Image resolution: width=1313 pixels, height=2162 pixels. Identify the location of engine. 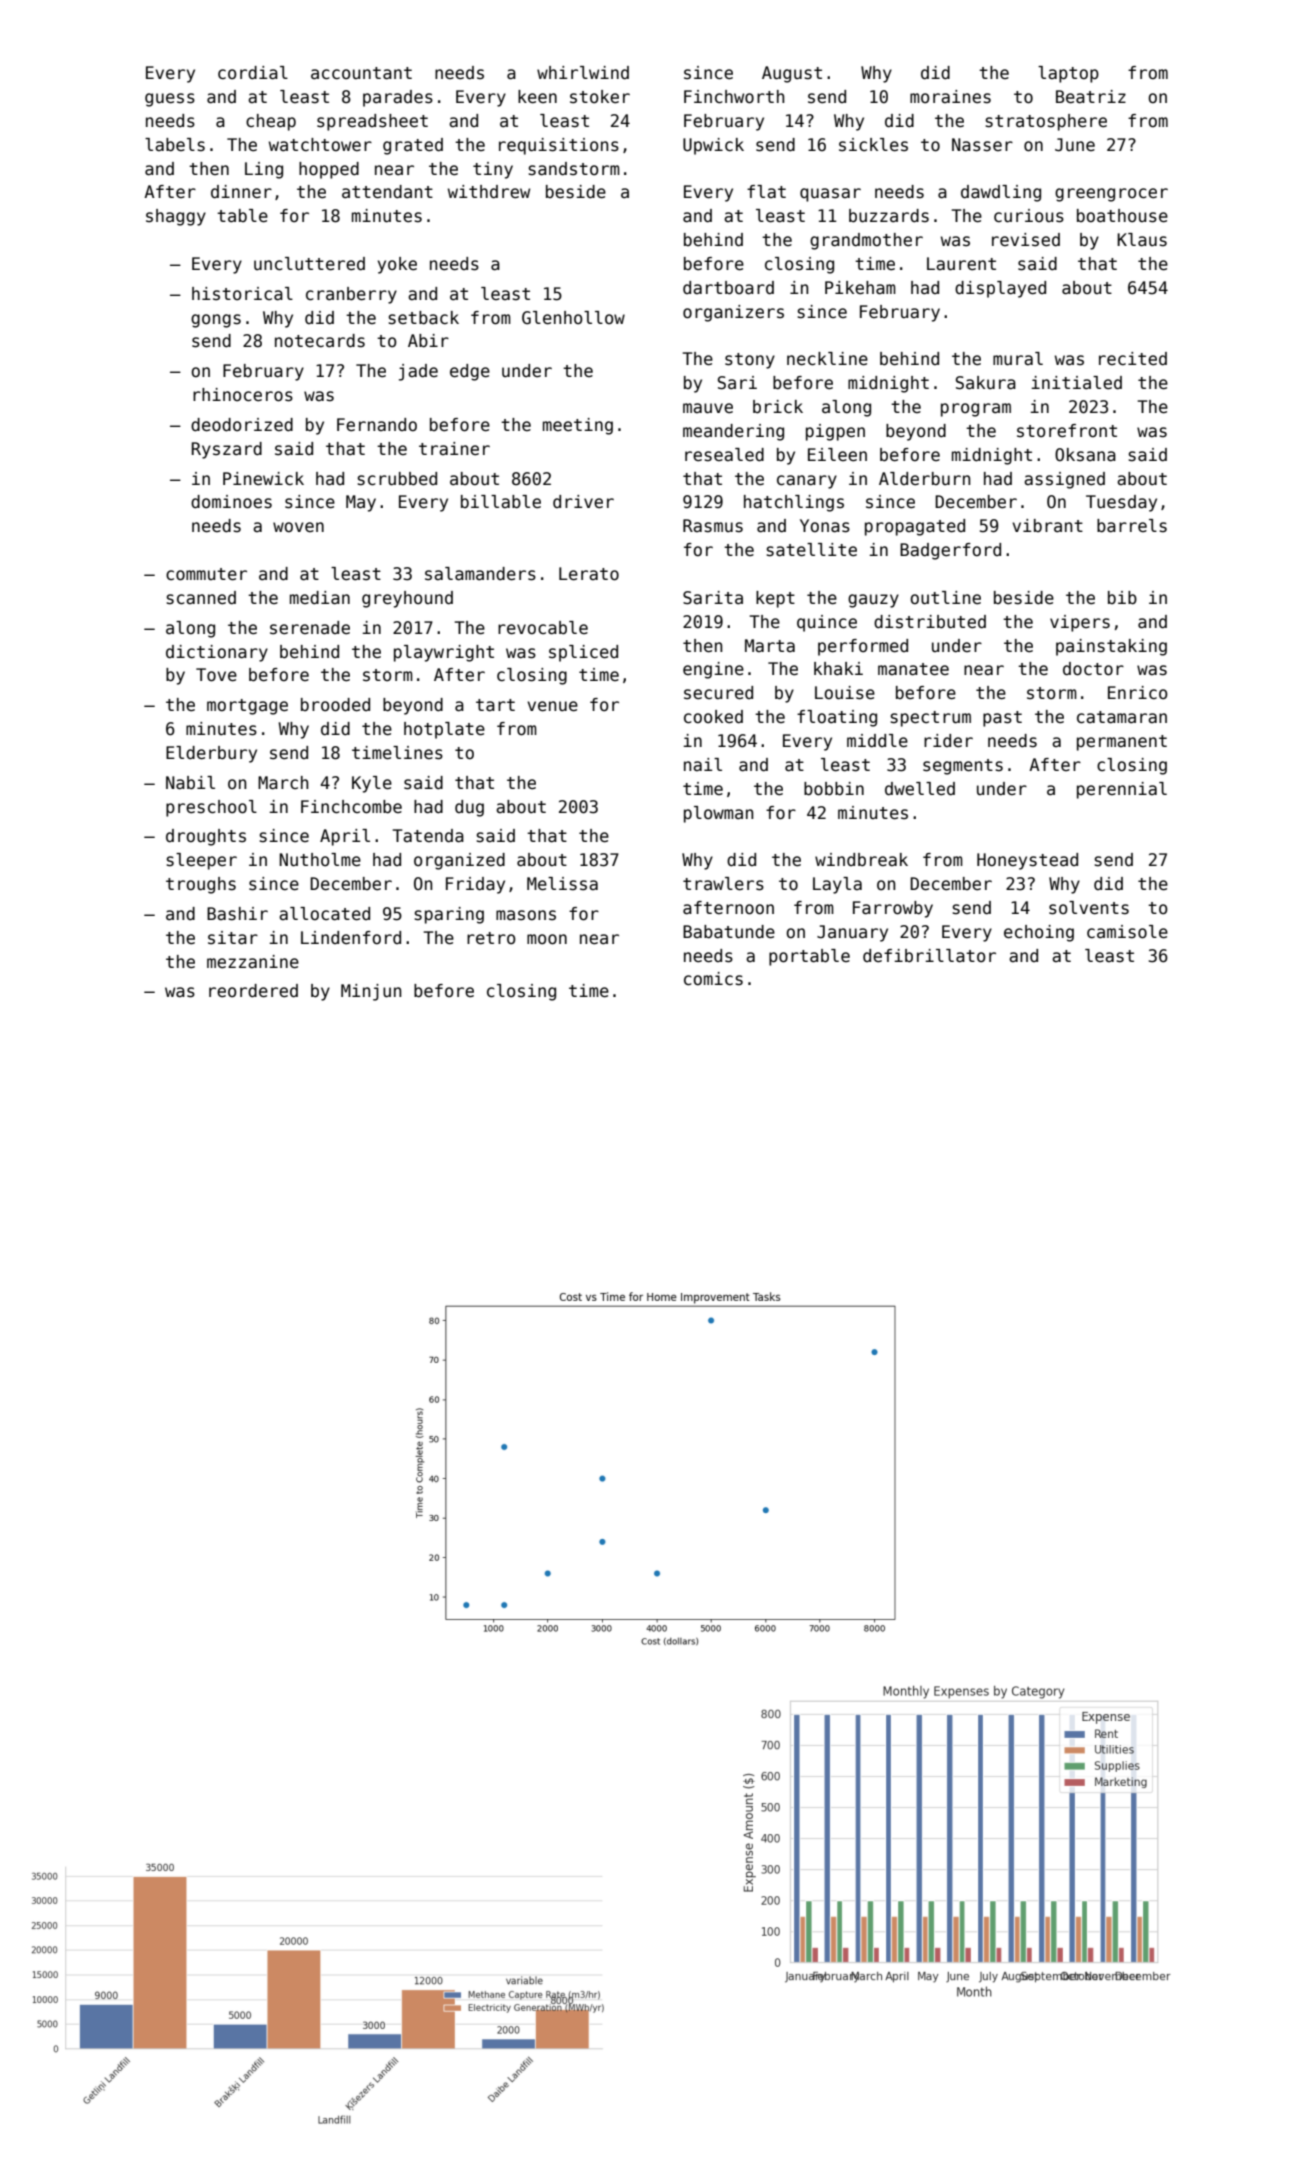
(713, 670).
